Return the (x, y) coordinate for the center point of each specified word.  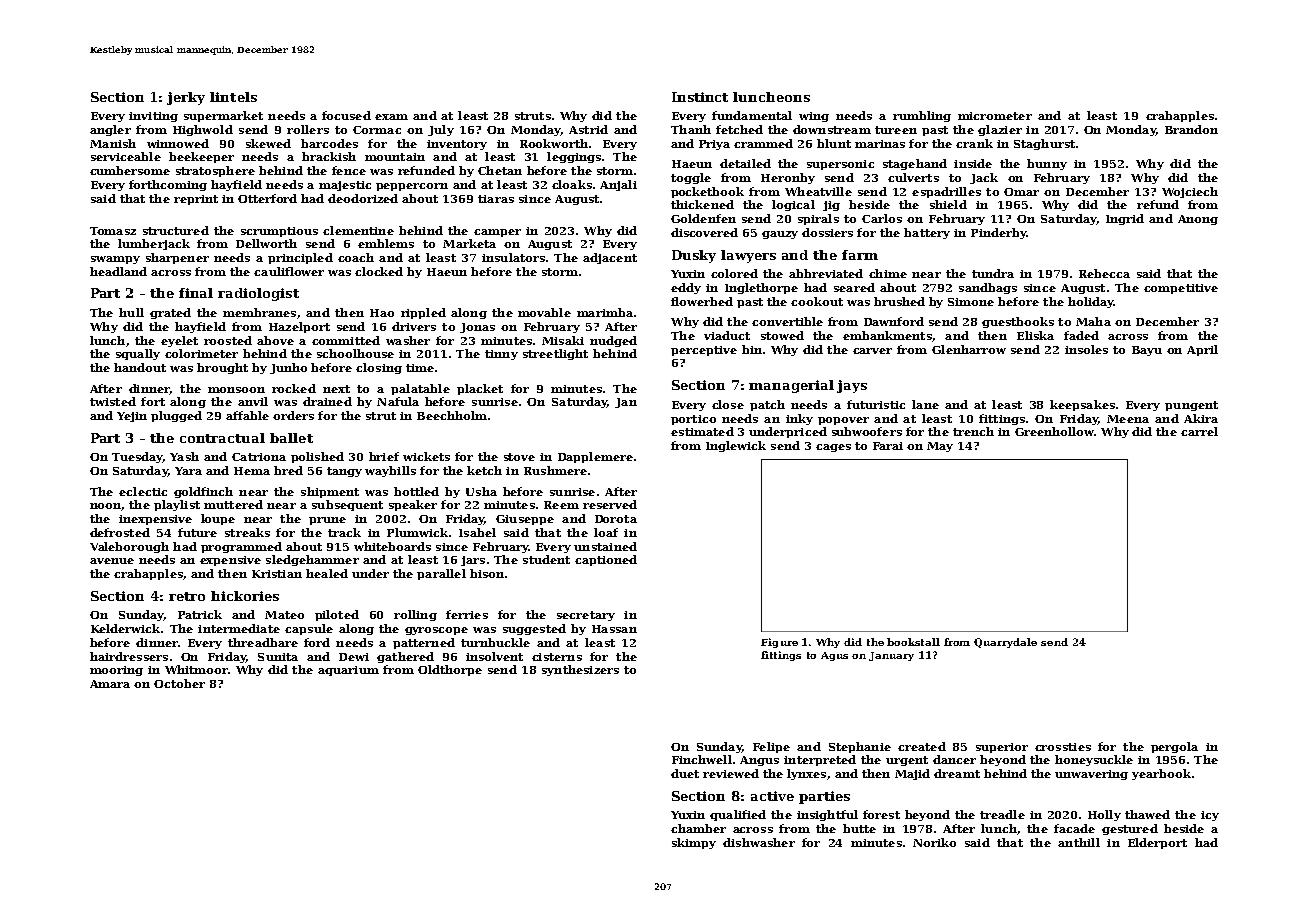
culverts (913, 177)
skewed (268, 143)
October (179, 683)
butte (859, 828)
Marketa (469, 243)
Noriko (934, 842)
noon (105, 506)
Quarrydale (1005, 643)
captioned (606, 560)
